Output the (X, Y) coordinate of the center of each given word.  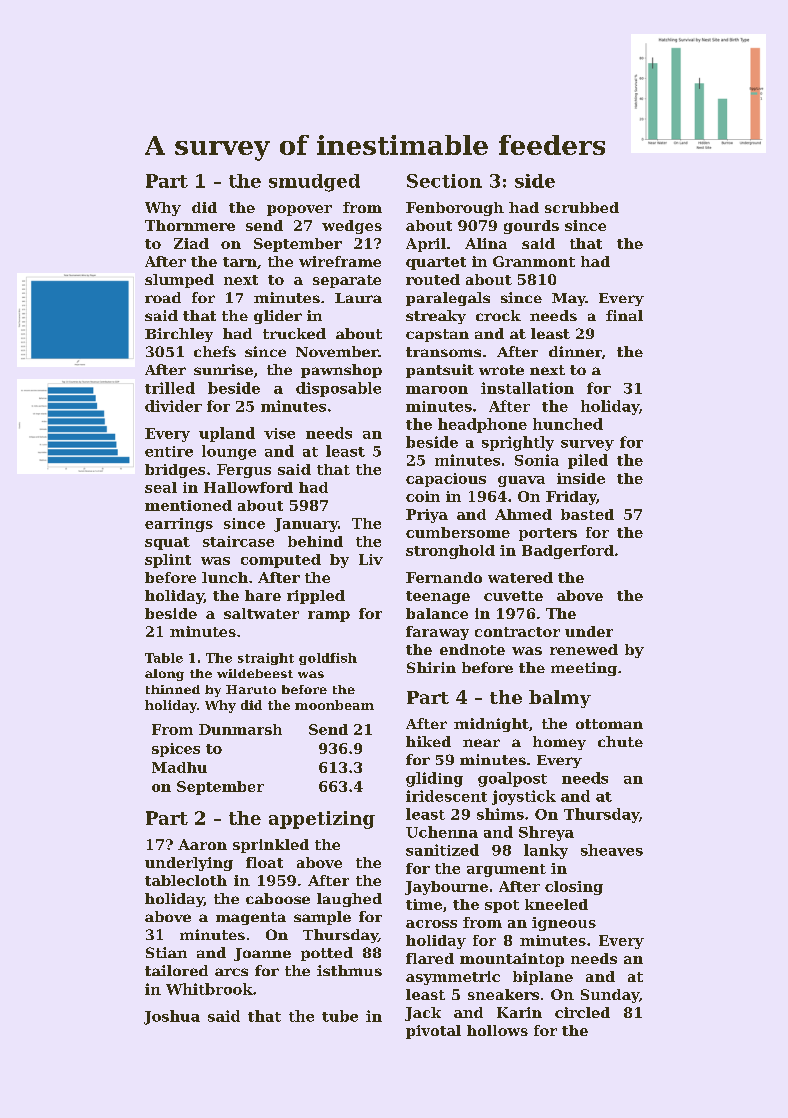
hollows (497, 1030)
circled (582, 1012)
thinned (173, 689)
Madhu (179, 767)
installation (527, 388)
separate (347, 281)
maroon (437, 390)
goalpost (512, 779)
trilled (170, 388)
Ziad (191, 243)
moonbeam (334, 705)
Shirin (431, 667)
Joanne (262, 954)
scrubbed (582, 207)
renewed (584, 649)
